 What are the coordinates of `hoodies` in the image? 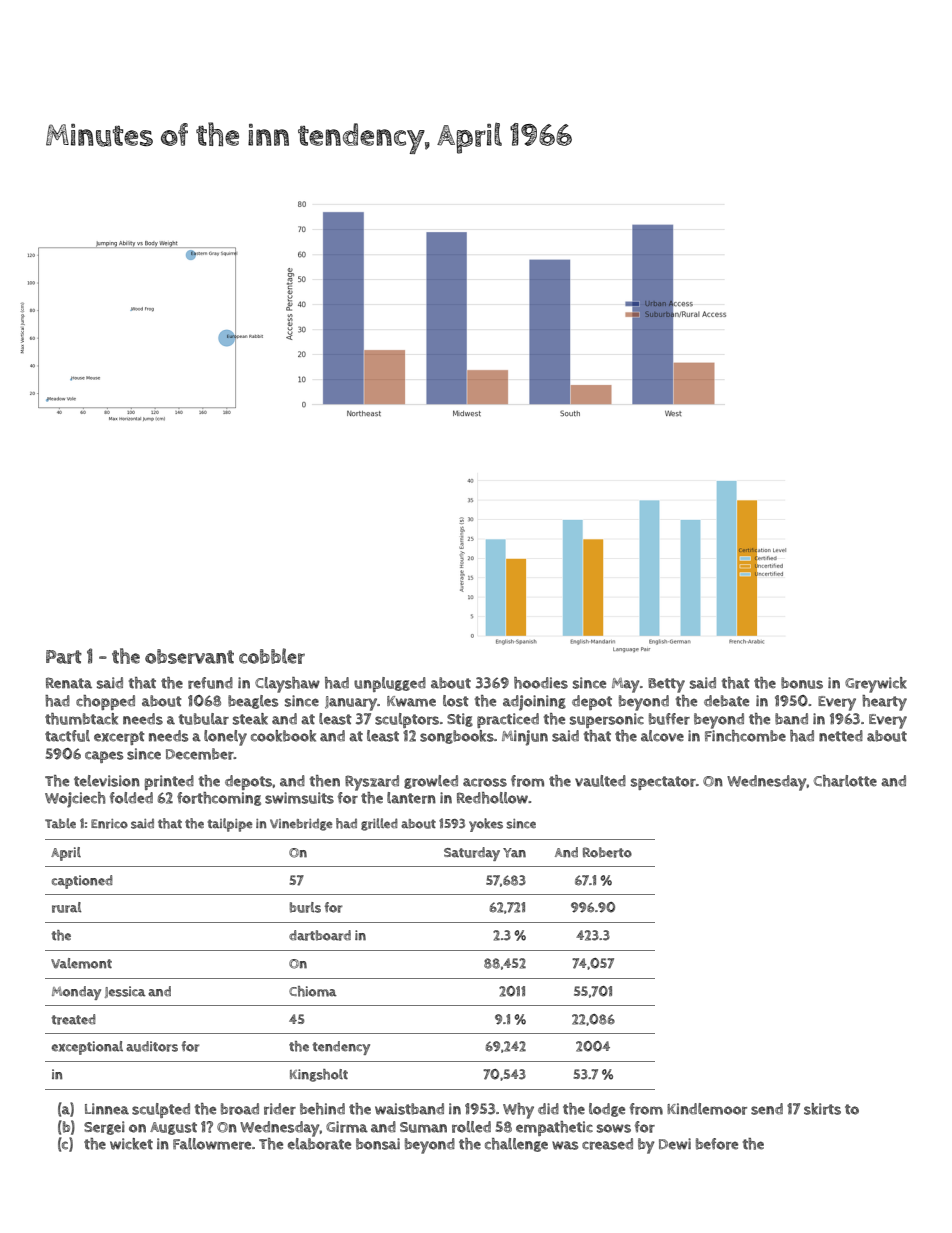 It's located at (541, 683).
